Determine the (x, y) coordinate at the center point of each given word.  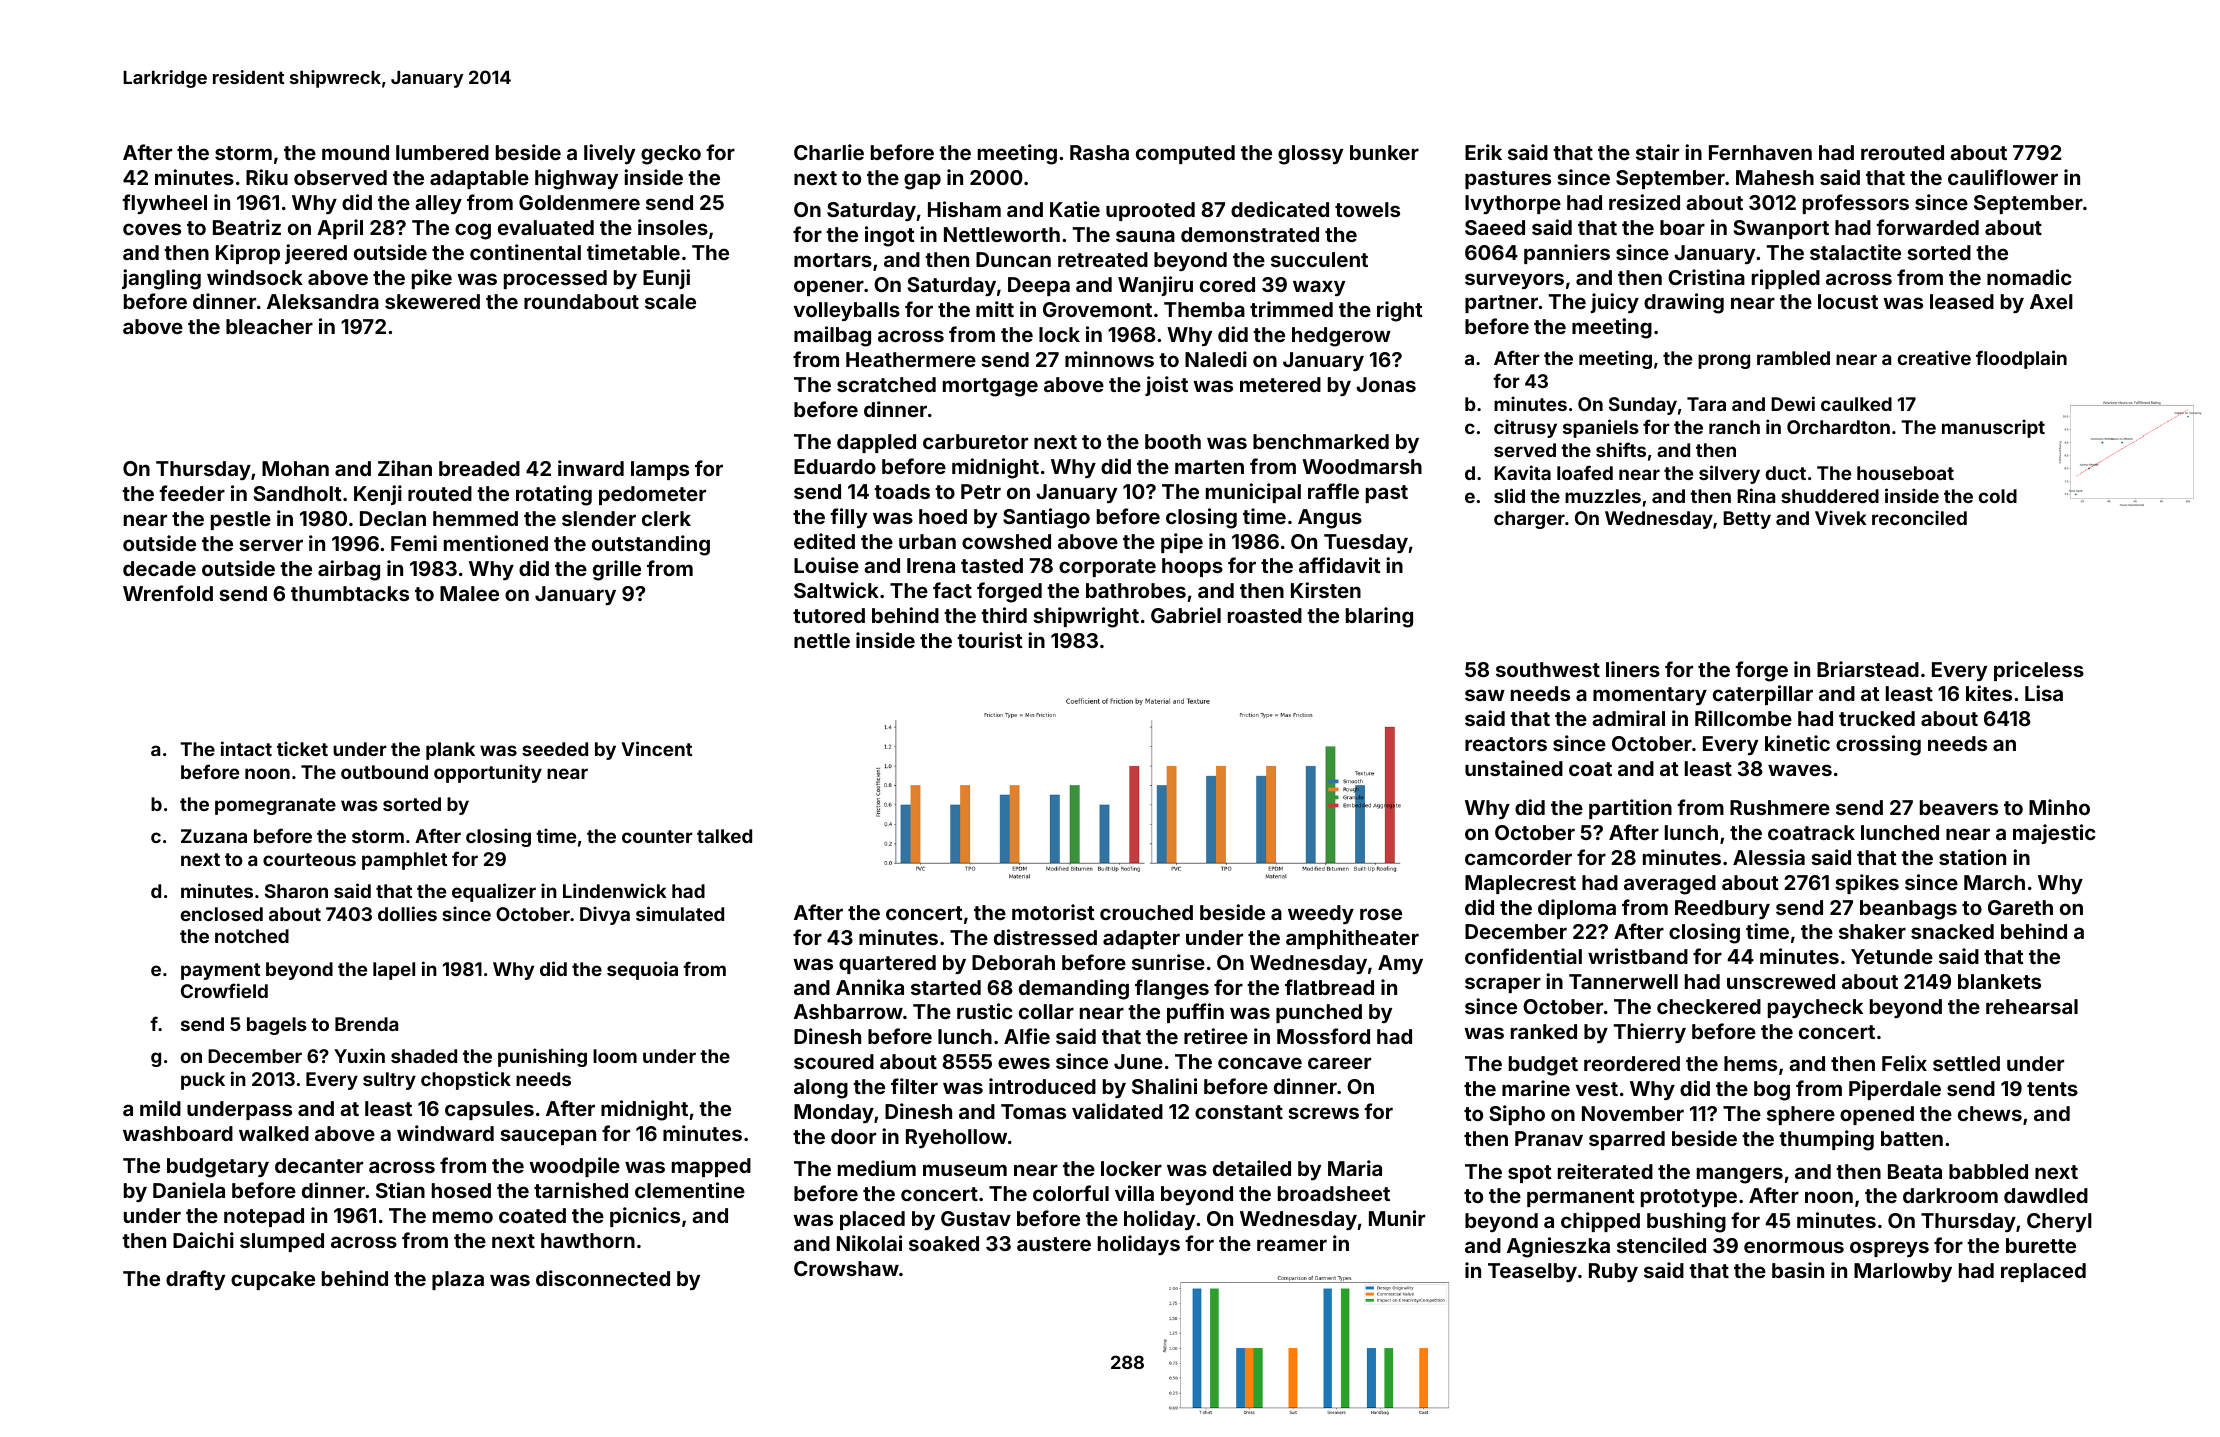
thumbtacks (350, 593)
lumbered (442, 152)
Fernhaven (1760, 152)
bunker (1384, 152)
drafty (195, 1280)
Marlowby (1903, 1272)
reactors (1506, 744)
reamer (1292, 1245)
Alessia (1769, 857)
